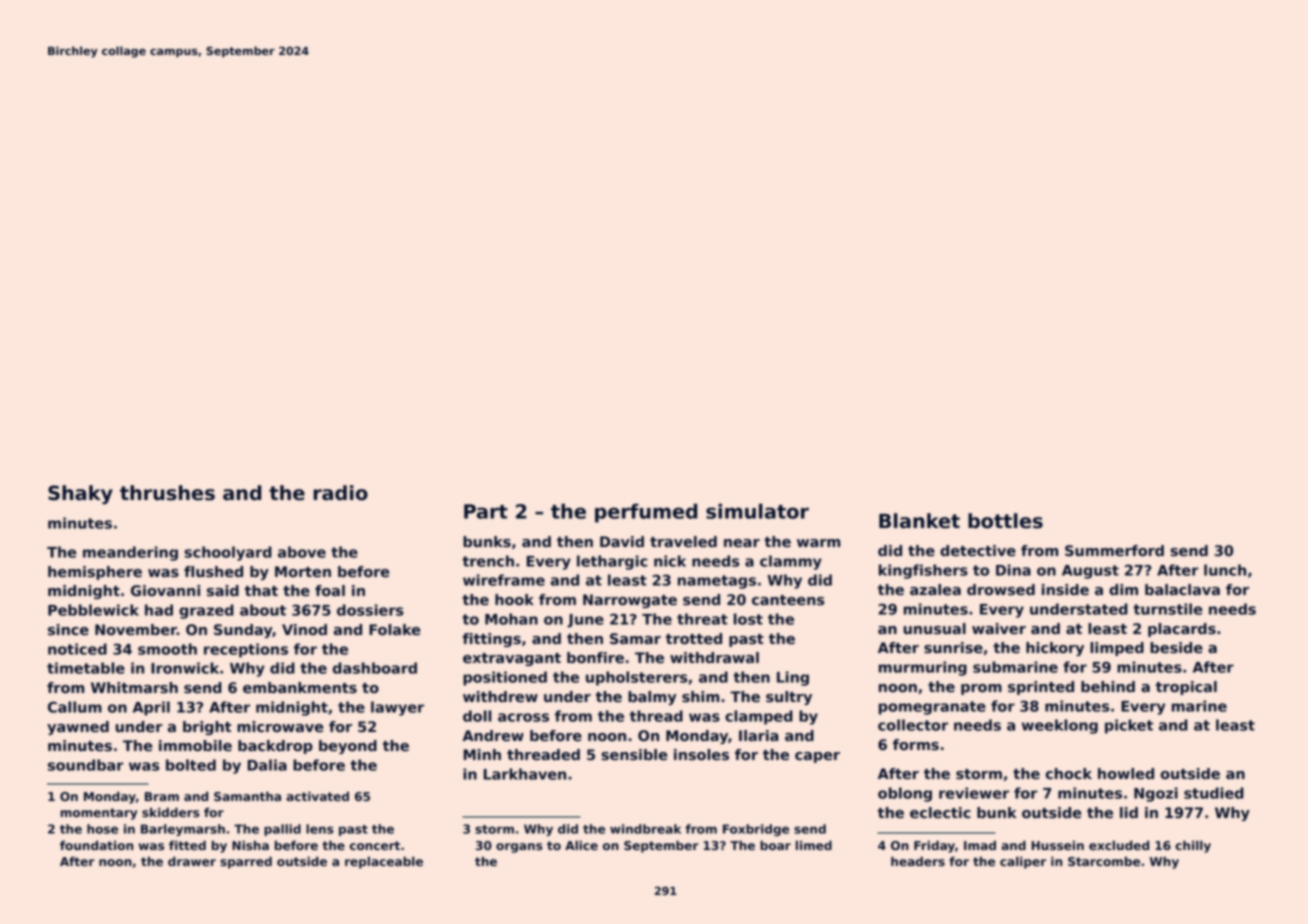 This image has width=1308, height=924. Describe the element at coordinates (246, 862) in the image. I see `sparred` at that location.
